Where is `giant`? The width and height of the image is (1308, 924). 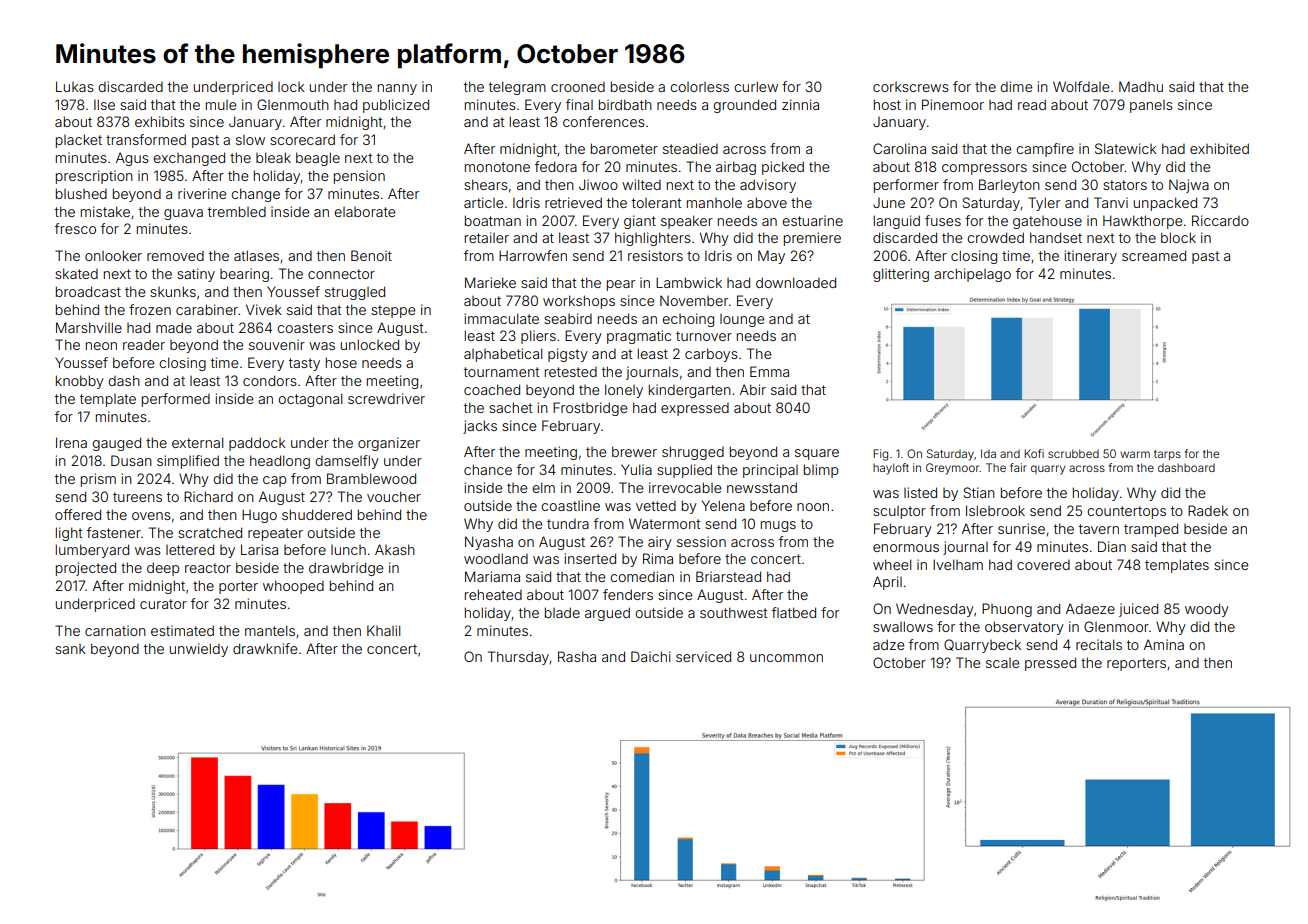 giant is located at coordinates (640, 222).
